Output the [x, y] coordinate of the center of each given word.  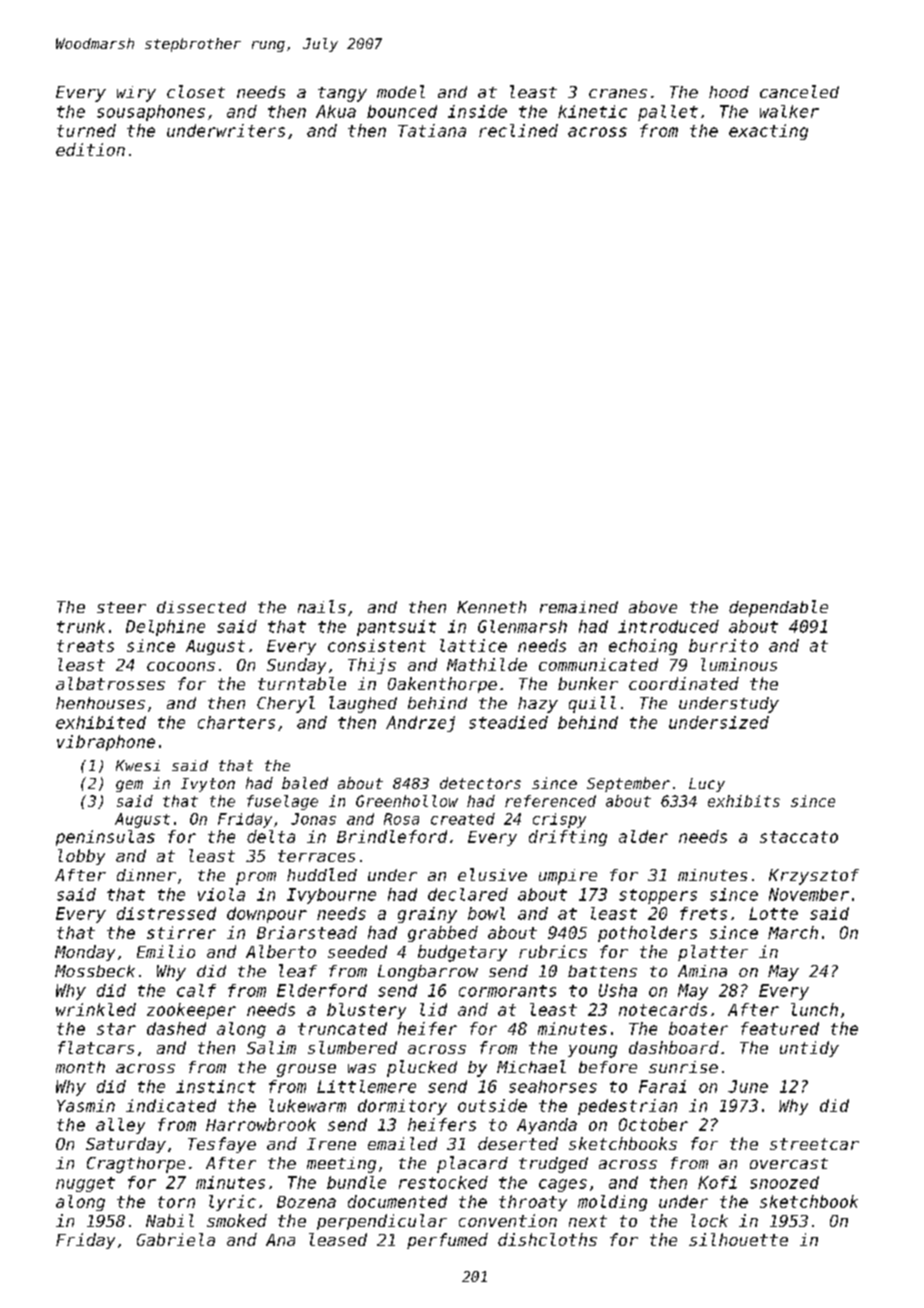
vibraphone [106, 743]
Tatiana [432, 130]
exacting [768, 132]
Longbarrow [428, 973]
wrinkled [96, 1009]
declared [468, 894]
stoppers [658, 896]
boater [698, 1028]
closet [196, 91]
